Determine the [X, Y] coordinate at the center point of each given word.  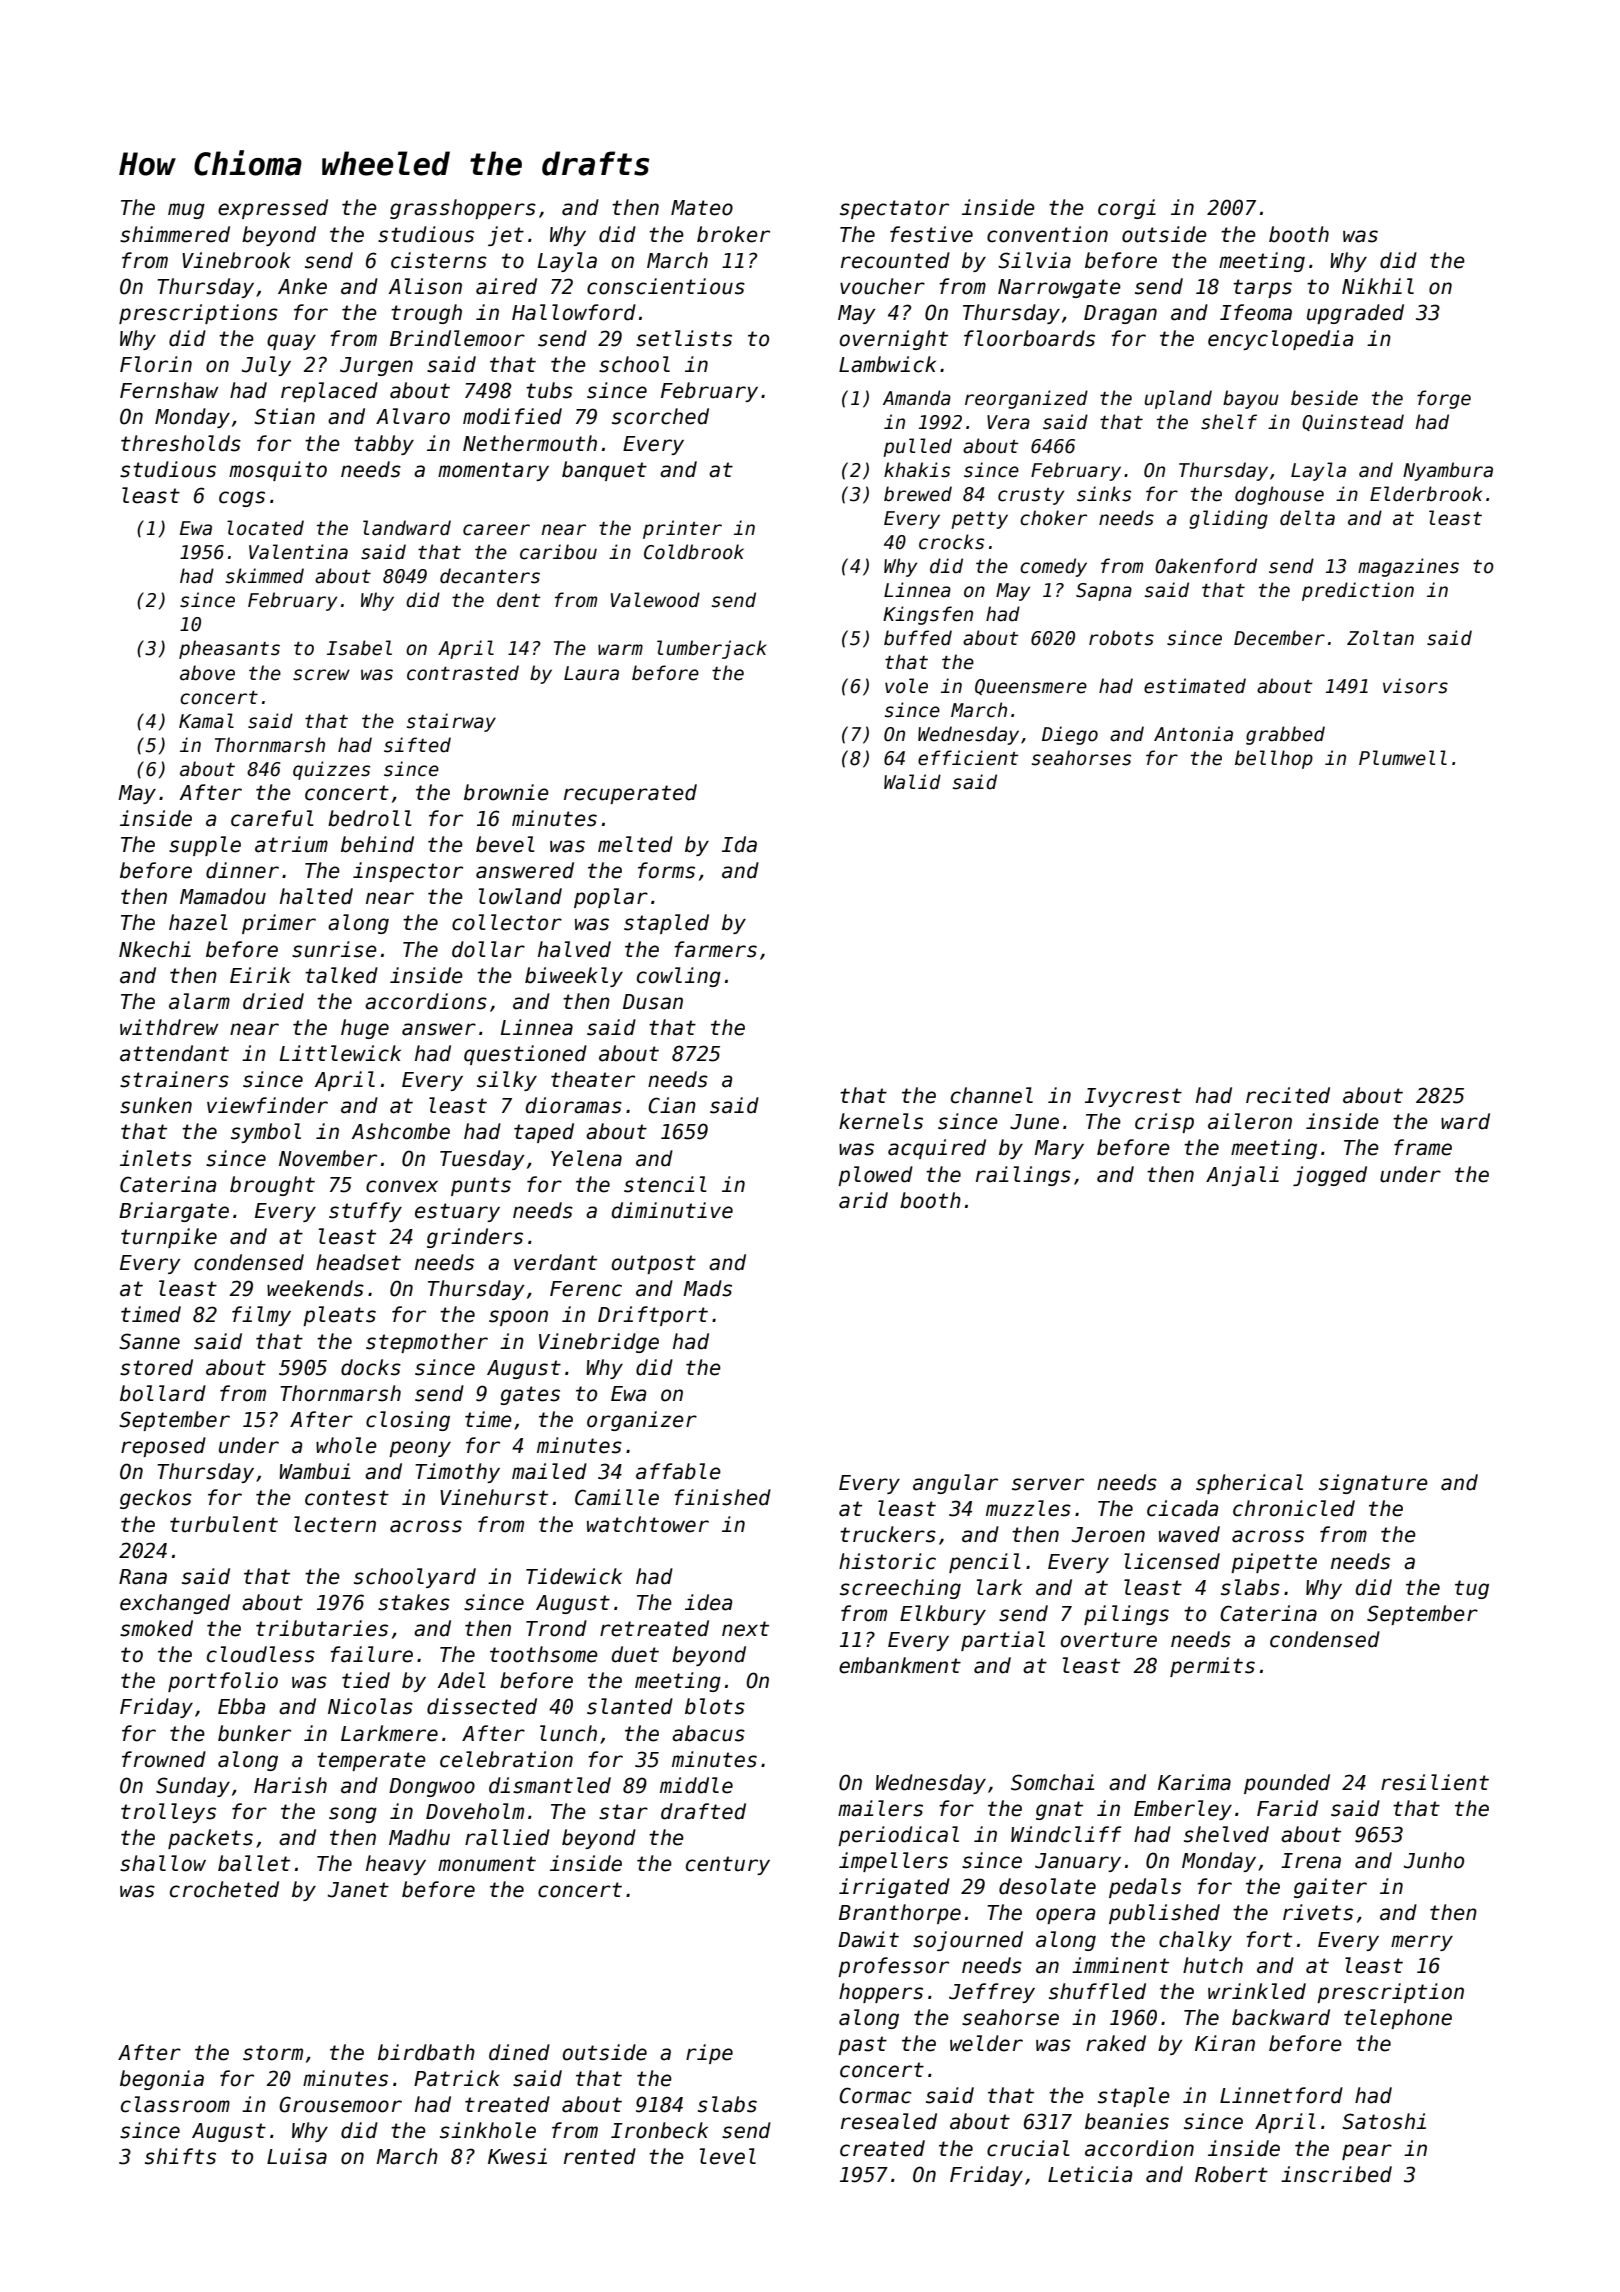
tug [1472, 1589]
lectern [335, 1524]
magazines [1408, 567]
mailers [880, 1808]
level [728, 2156]
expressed [273, 209]
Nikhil [1378, 286]
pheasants [229, 649]
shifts [180, 2156]
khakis [917, 470]
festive [931, 234]
